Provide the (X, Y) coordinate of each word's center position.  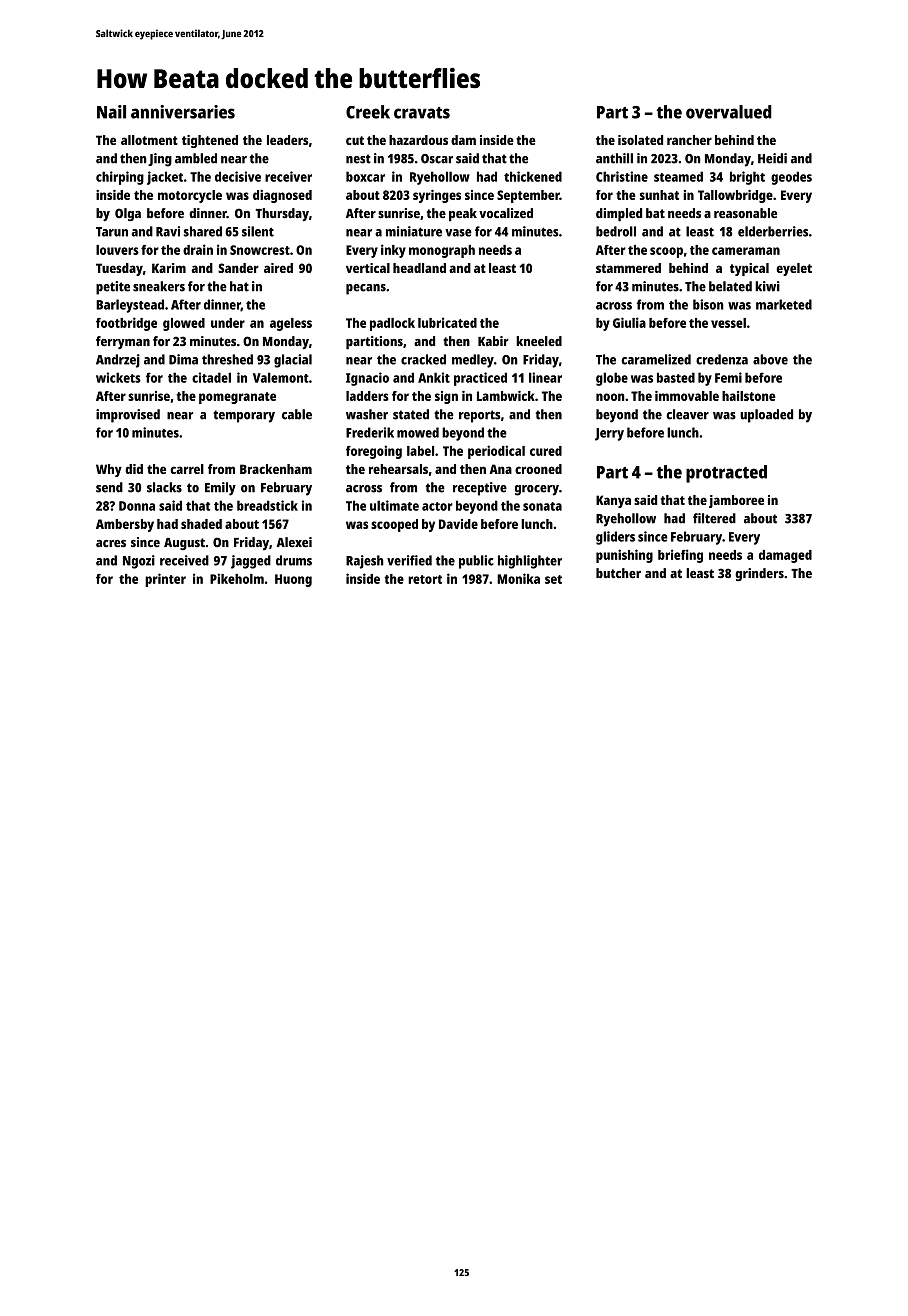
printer (165, 580)
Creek (368, 112)
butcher (618, 573)
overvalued (729, 112)
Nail (111, 112)
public (476, 562)
